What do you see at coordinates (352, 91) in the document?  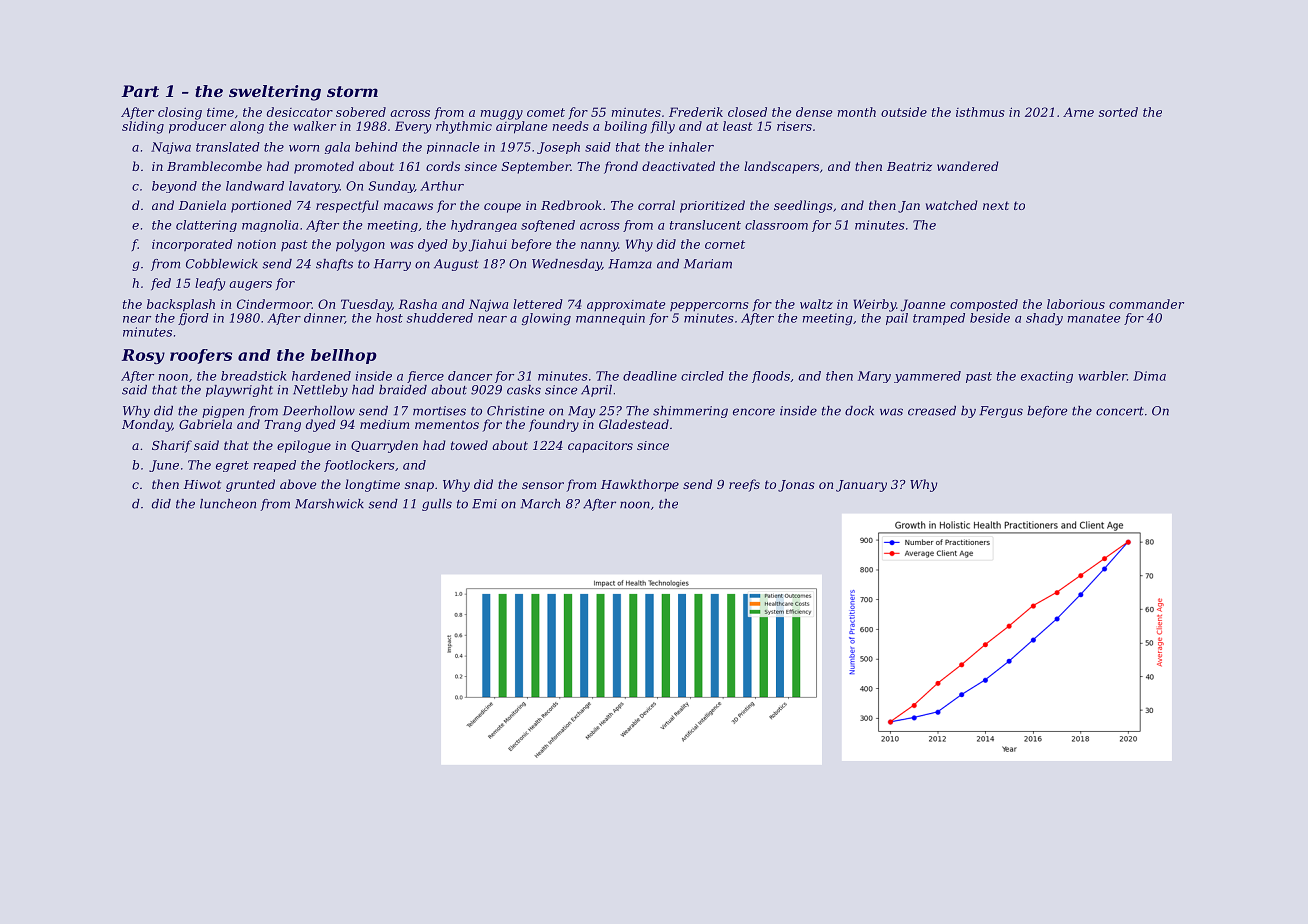 I see `storm` at bounding box center [352, 91].
